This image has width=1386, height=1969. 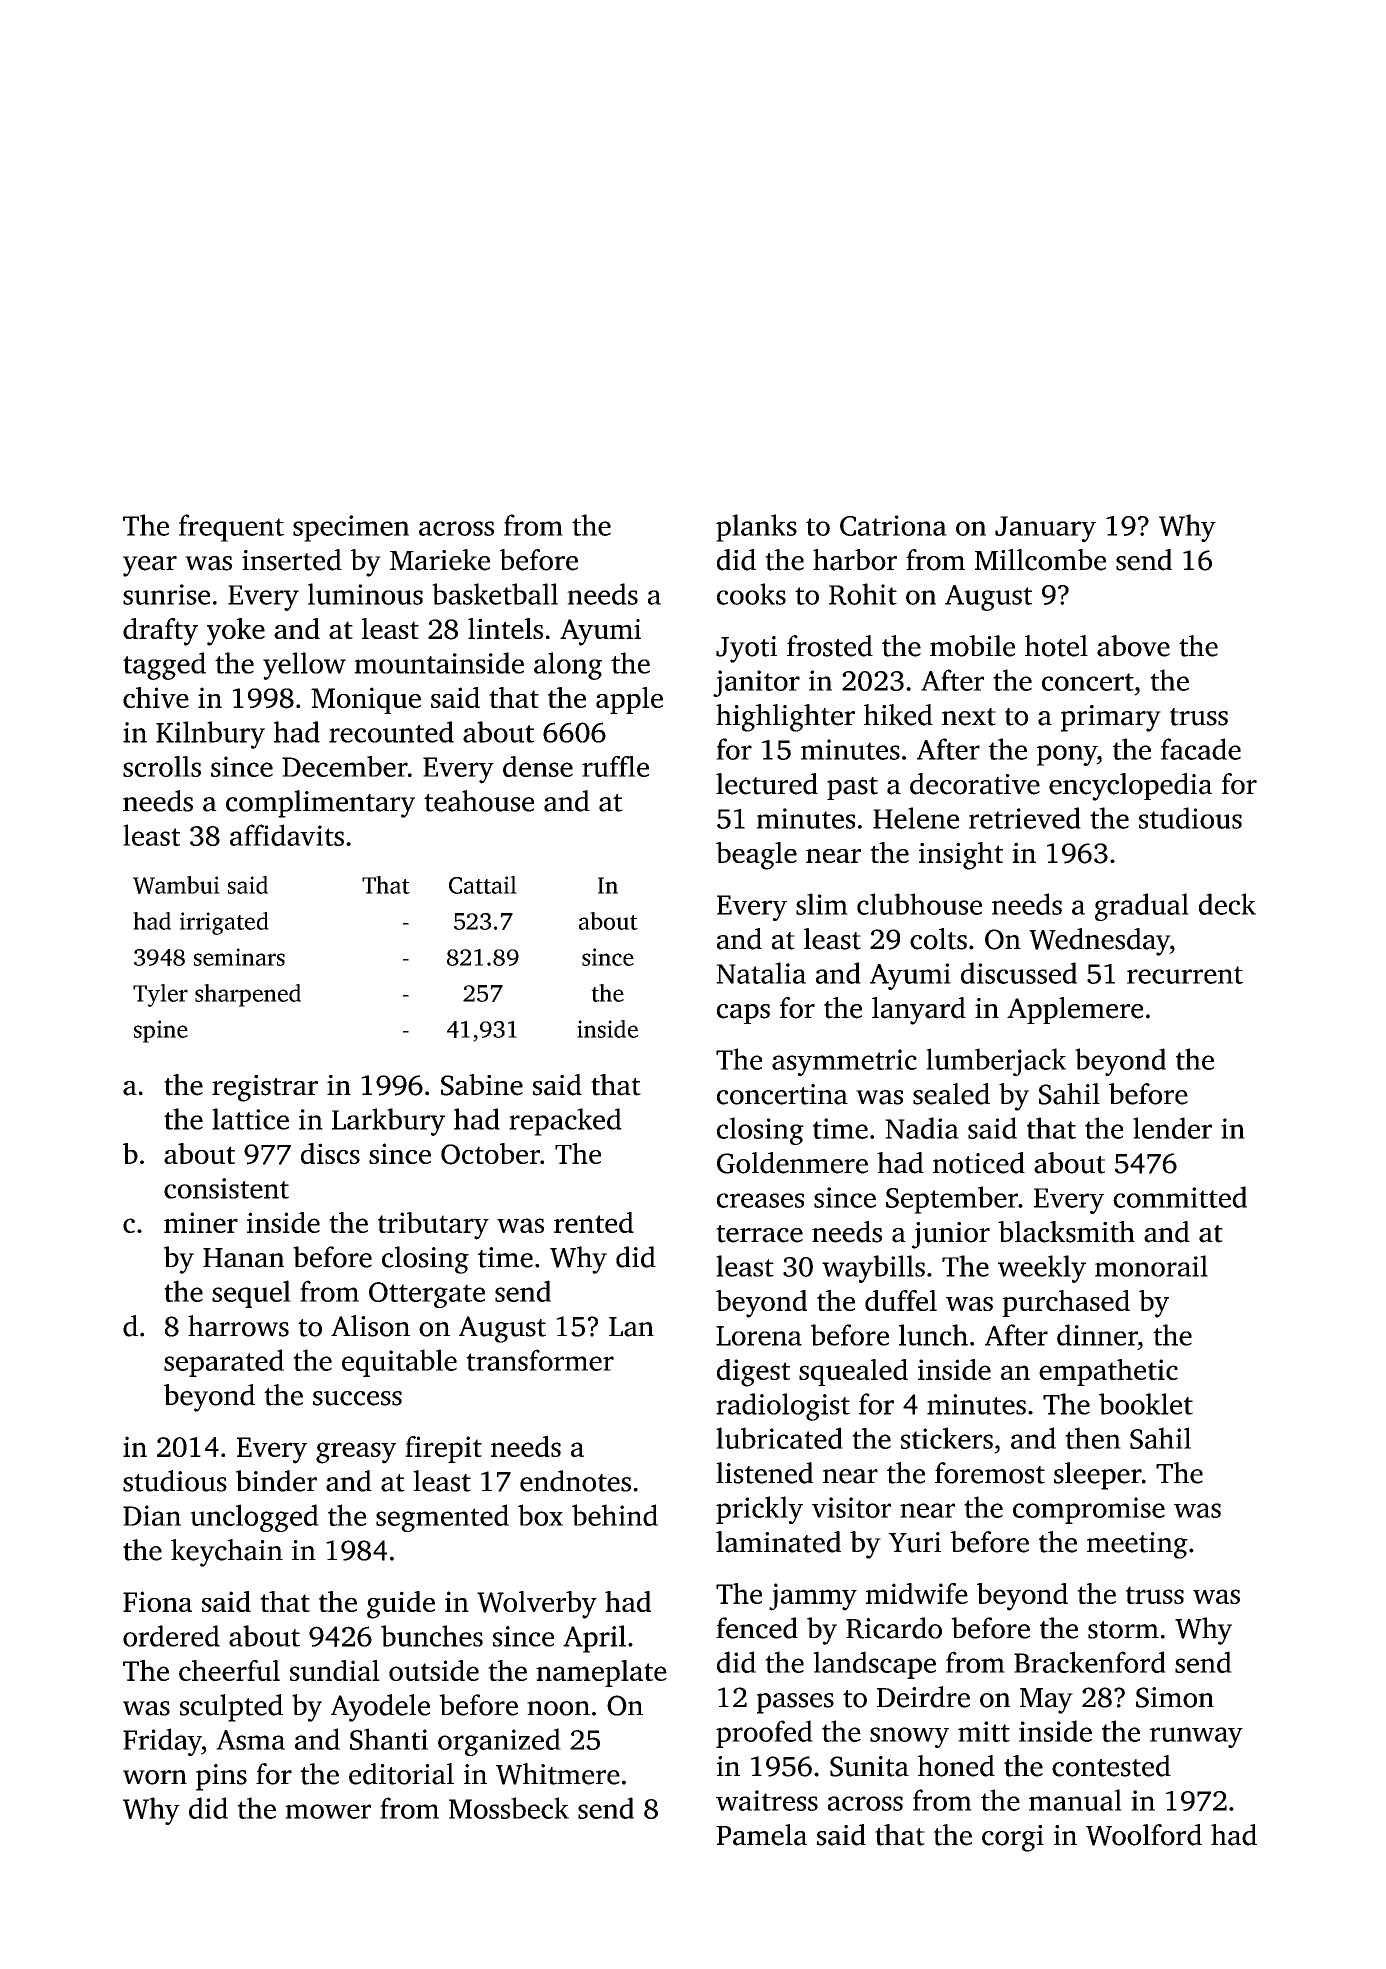 What do you see at coordinates (231, 1708) in the image?
I see `sculpted` at bounding box center [231, 1708].
